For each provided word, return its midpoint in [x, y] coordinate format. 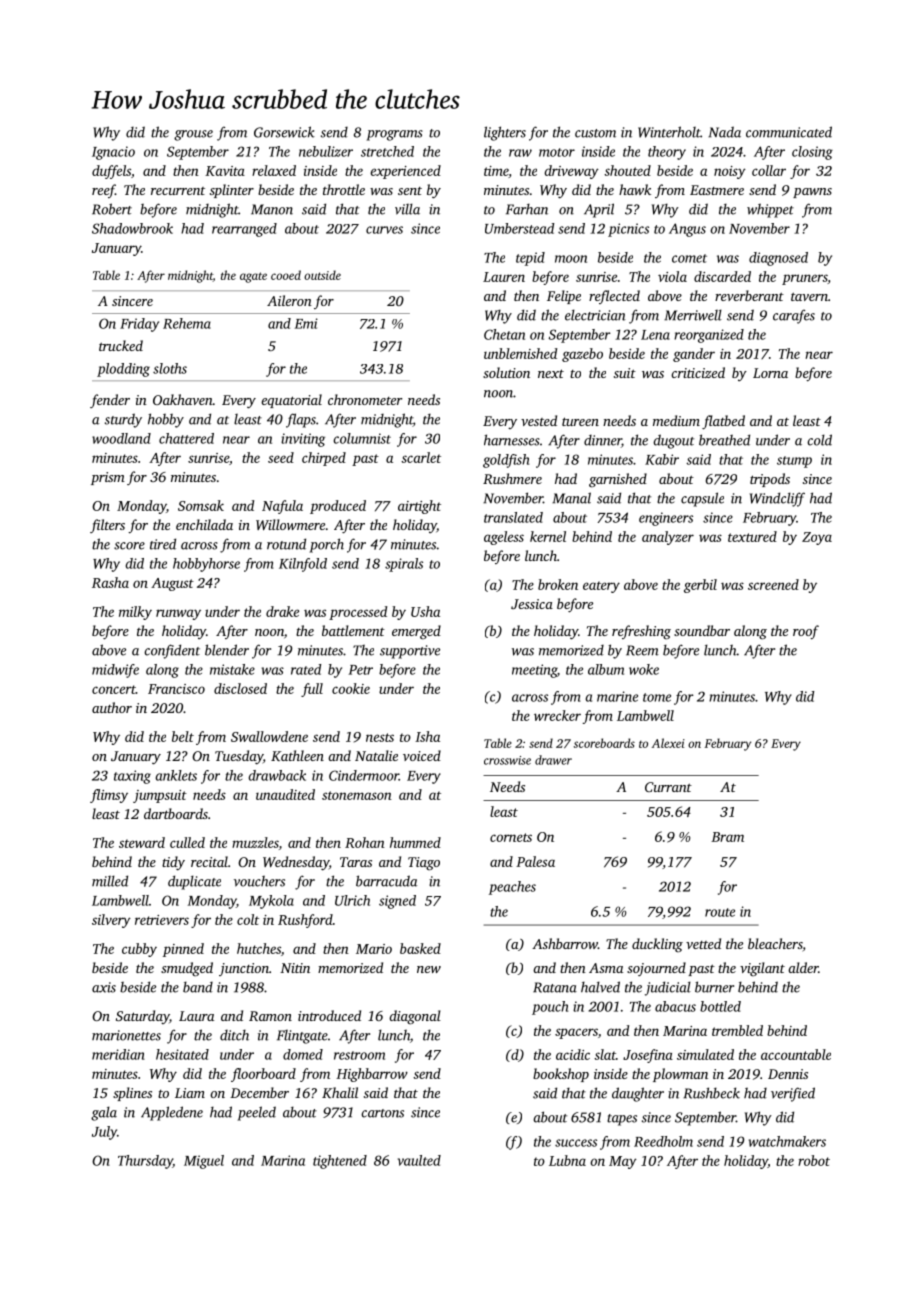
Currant [668, 787]
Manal [571, 498]
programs [395, 135]
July [104, 1133]
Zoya [817, 538]
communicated [789, 132]
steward [142, 842]
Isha [427, 736]
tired [163, 544]
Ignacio [113, 153]
